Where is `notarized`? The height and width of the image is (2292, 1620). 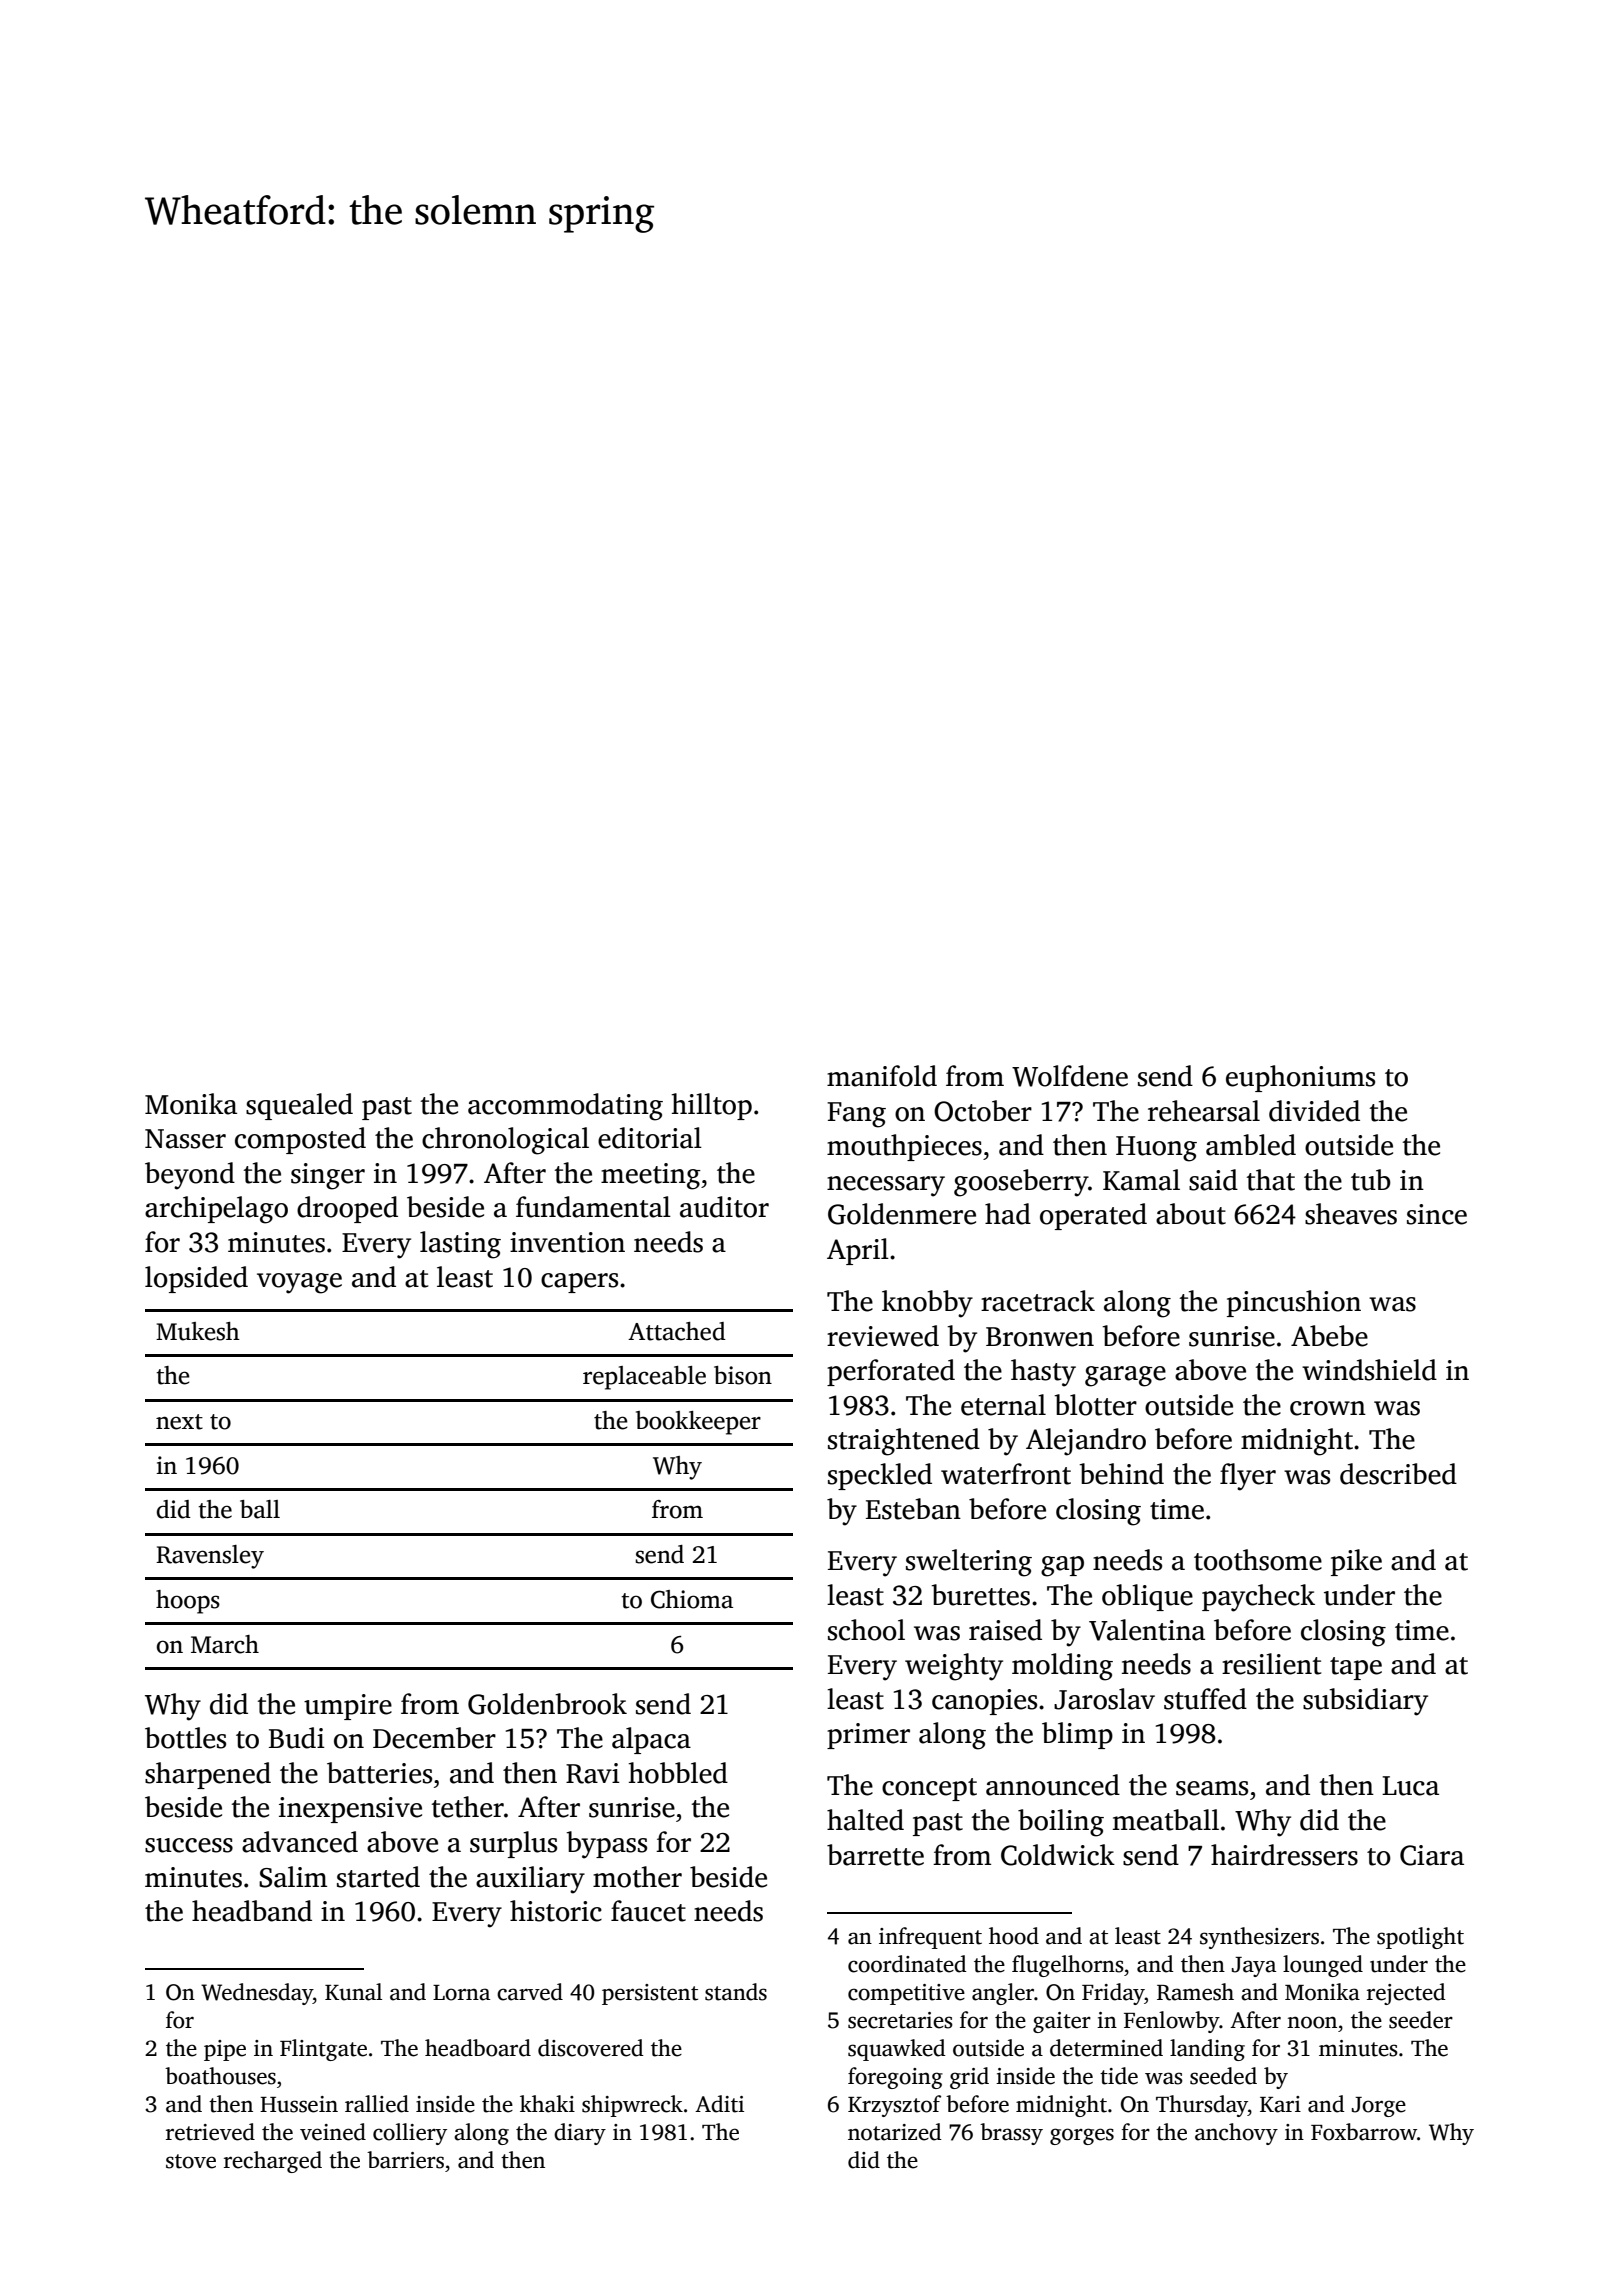 notarized is located at coordinates (895, 2132).
